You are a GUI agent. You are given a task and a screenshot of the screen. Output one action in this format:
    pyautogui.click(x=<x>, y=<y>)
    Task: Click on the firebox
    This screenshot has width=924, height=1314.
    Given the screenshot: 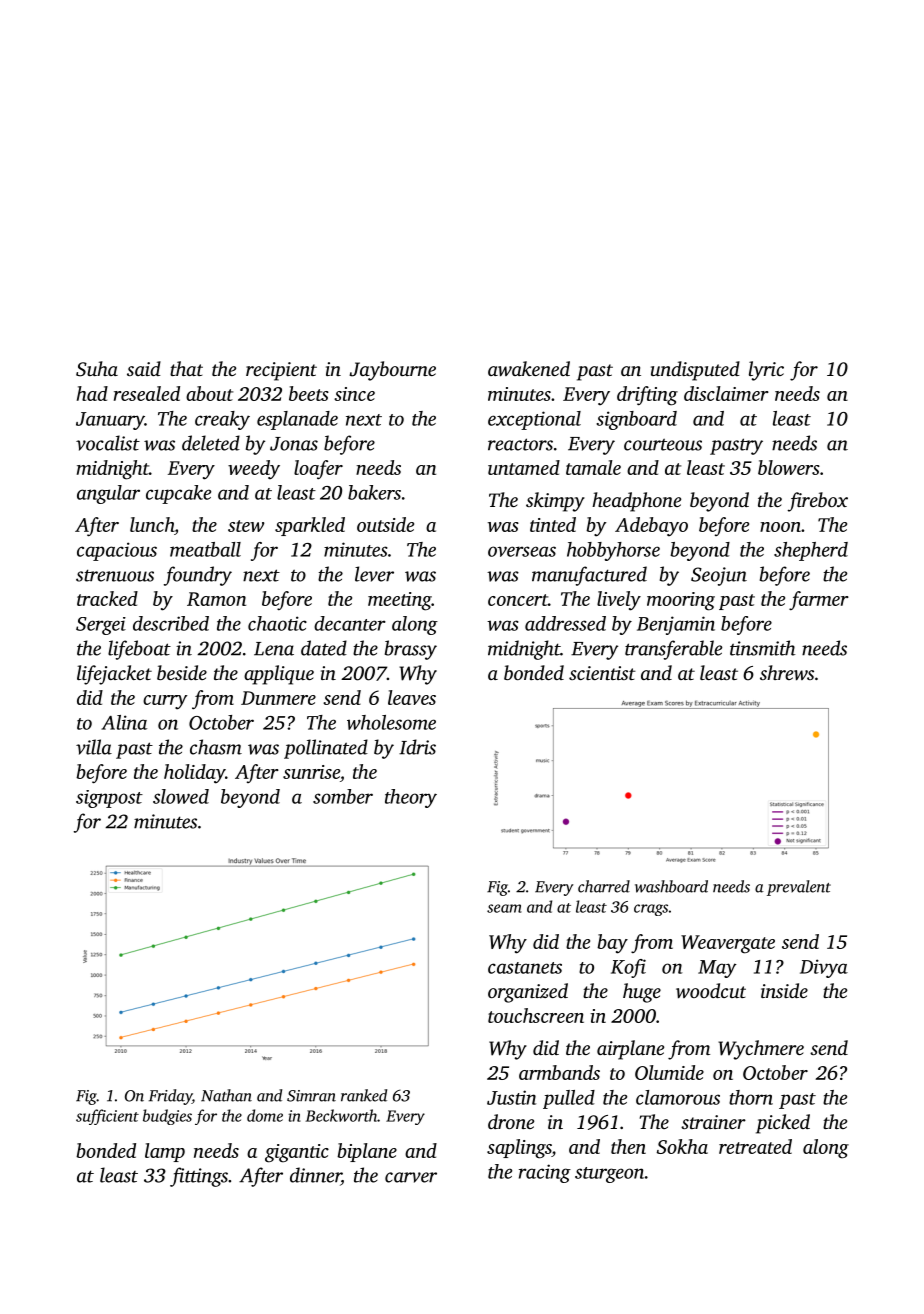 What is the action you would take?
    pyautogui.click(x=817, y=502)
